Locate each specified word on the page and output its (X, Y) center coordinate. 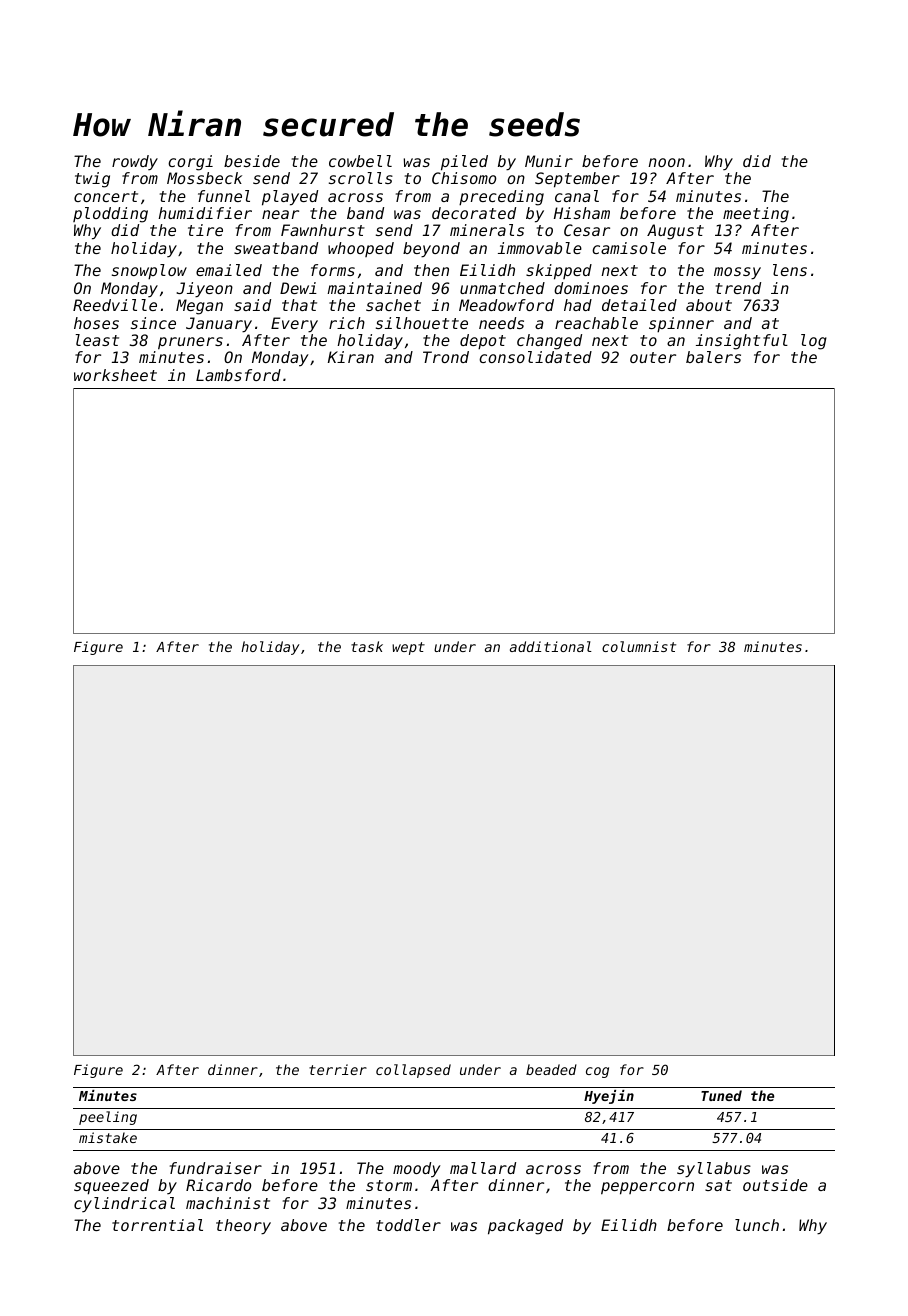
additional (551, 646)
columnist (639, 646)
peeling (108, 1118)
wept (408, 648)
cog (597, 1072)
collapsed (413, 1071)
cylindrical (124, 1204)
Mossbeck (204, 178)
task (367, 646)
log (814, 342)
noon (666, 162)
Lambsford (238, 375)
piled (464, 163)
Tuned (721, 1095)
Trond (446, 357)
